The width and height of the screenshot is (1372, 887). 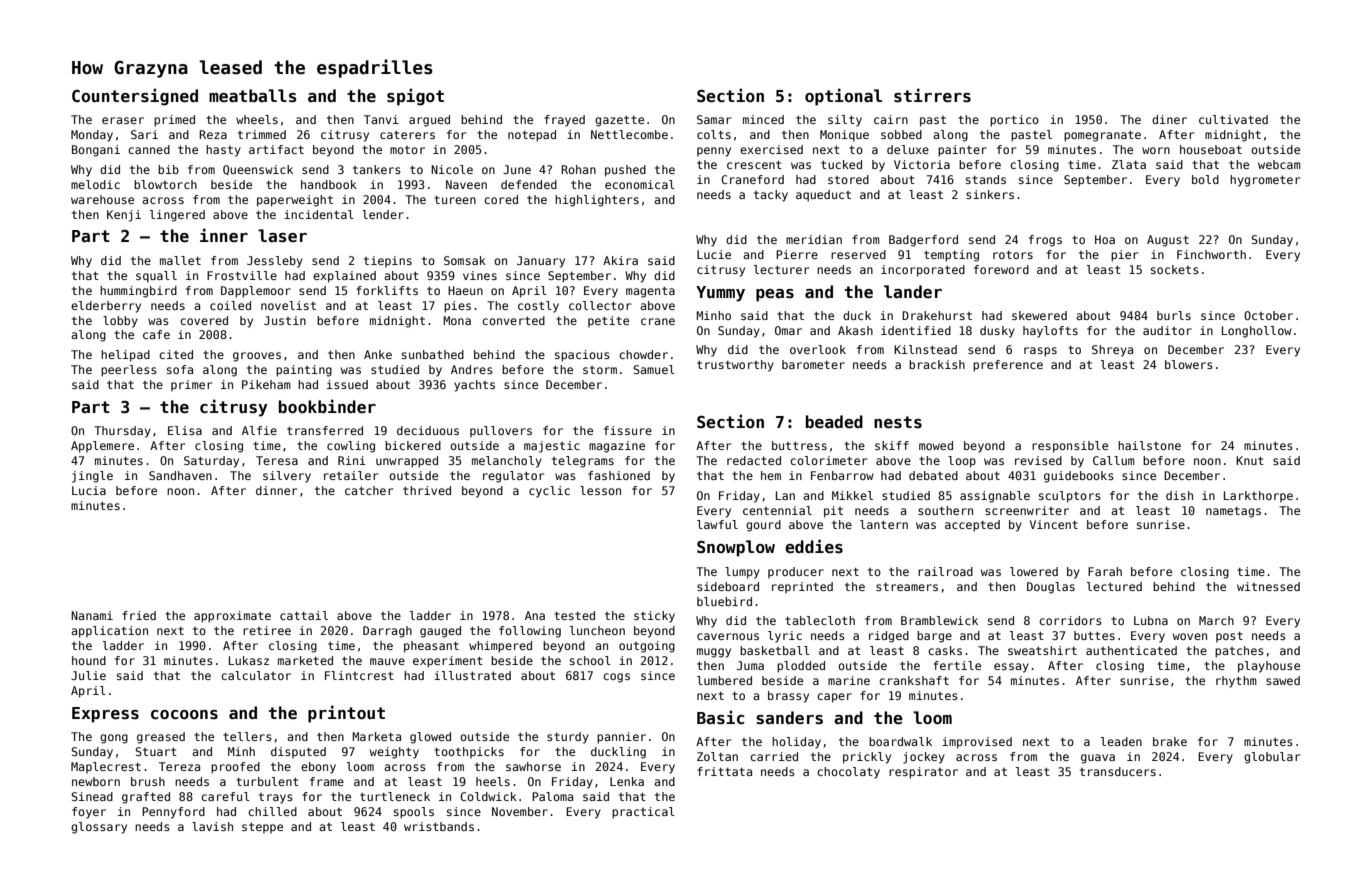 What do you see at coordinates (1265, 181) in the screenshot?
I see `hygrometer` at bounding box center [1265, 181].
